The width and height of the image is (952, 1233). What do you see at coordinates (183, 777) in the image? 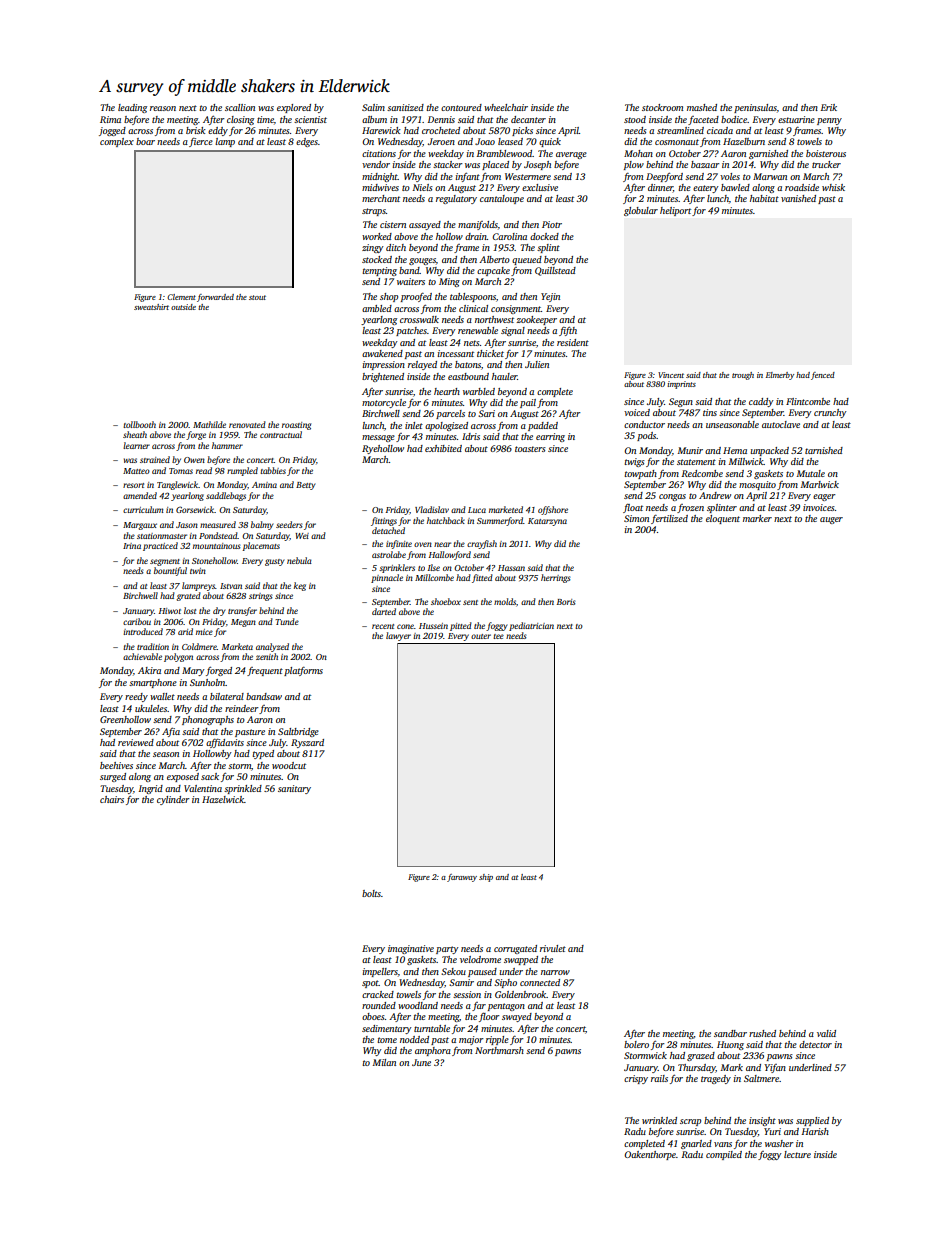
I see `exposed` at bounding box center [183, 777].
